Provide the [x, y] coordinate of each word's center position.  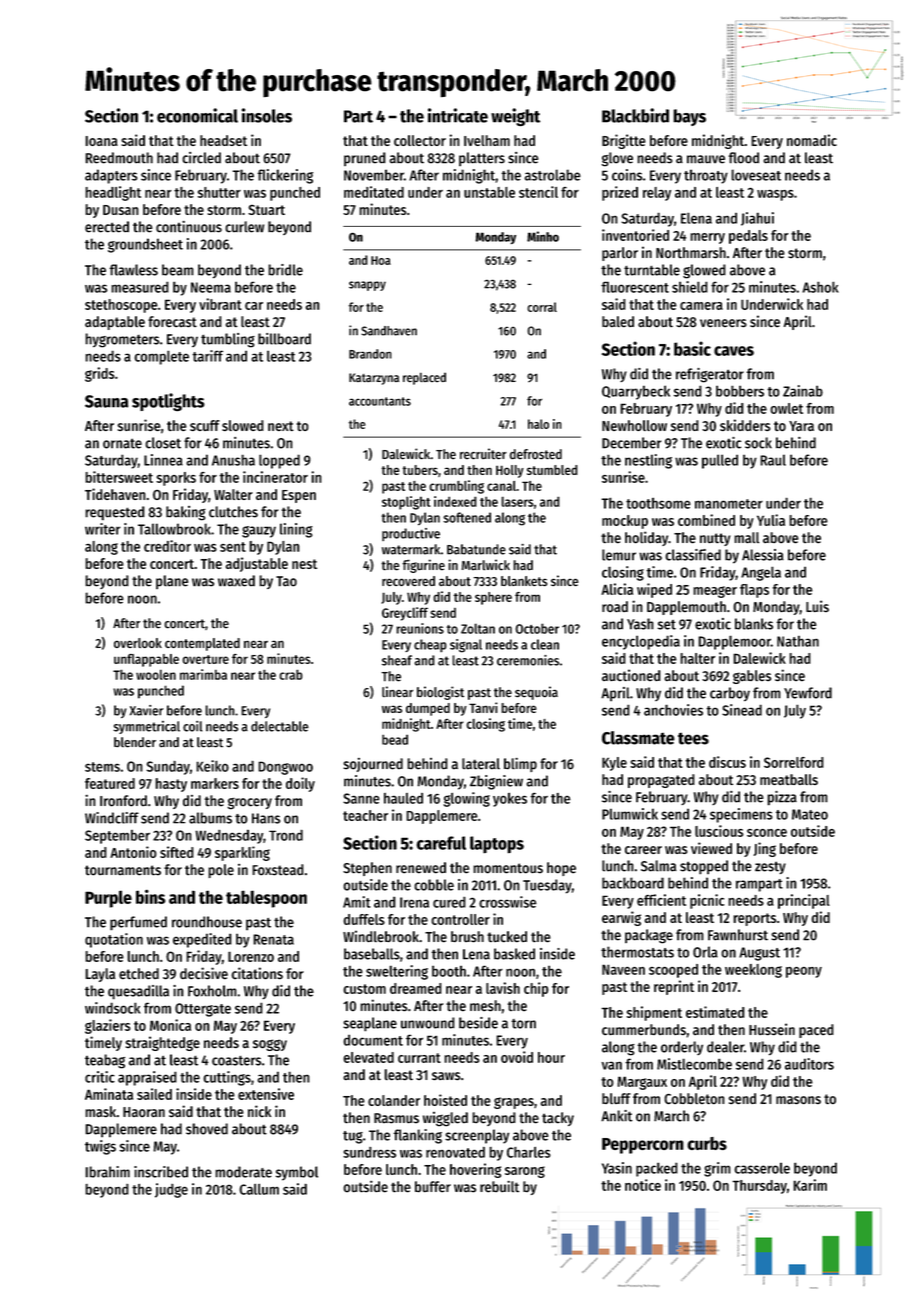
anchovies [673, 710]
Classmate [638, 738]
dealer [725, 1047]
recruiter [483, 454]
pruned [365, 159]
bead [395, 739]
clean [545, 644]
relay [657, 194]
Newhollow [634, 425]
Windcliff [112, 818]
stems [102, 767]
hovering [475, 1170]
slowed [243, 425]
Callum [259, 1189]
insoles [267, 115]
